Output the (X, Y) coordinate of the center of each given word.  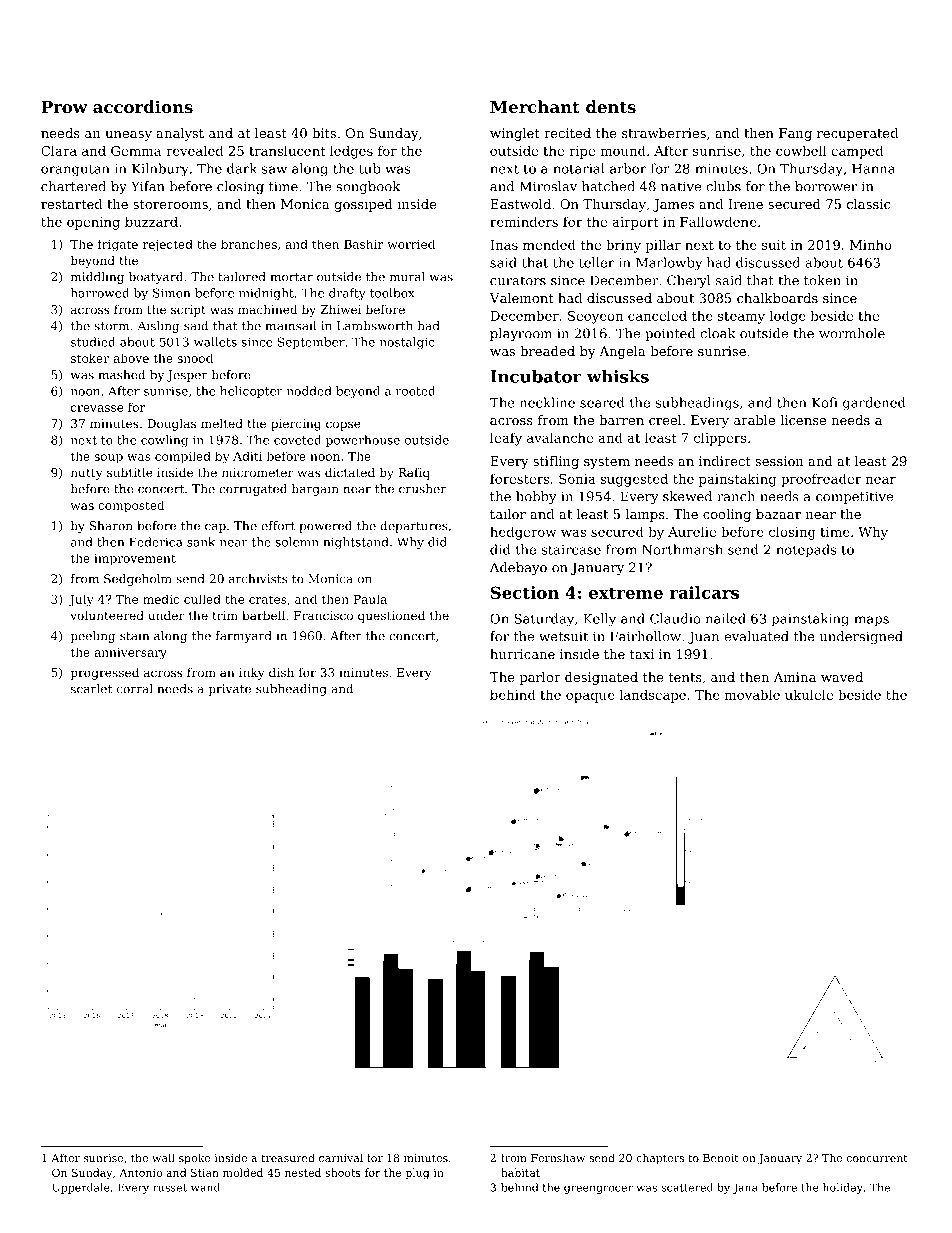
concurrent (877, 1158)
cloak (718, 333)
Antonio (140, 1173)
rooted (415, 391)
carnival (341, 1157)
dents (611, 106)
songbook (368, 187)
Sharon (111, 526)
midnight (266, 294)
